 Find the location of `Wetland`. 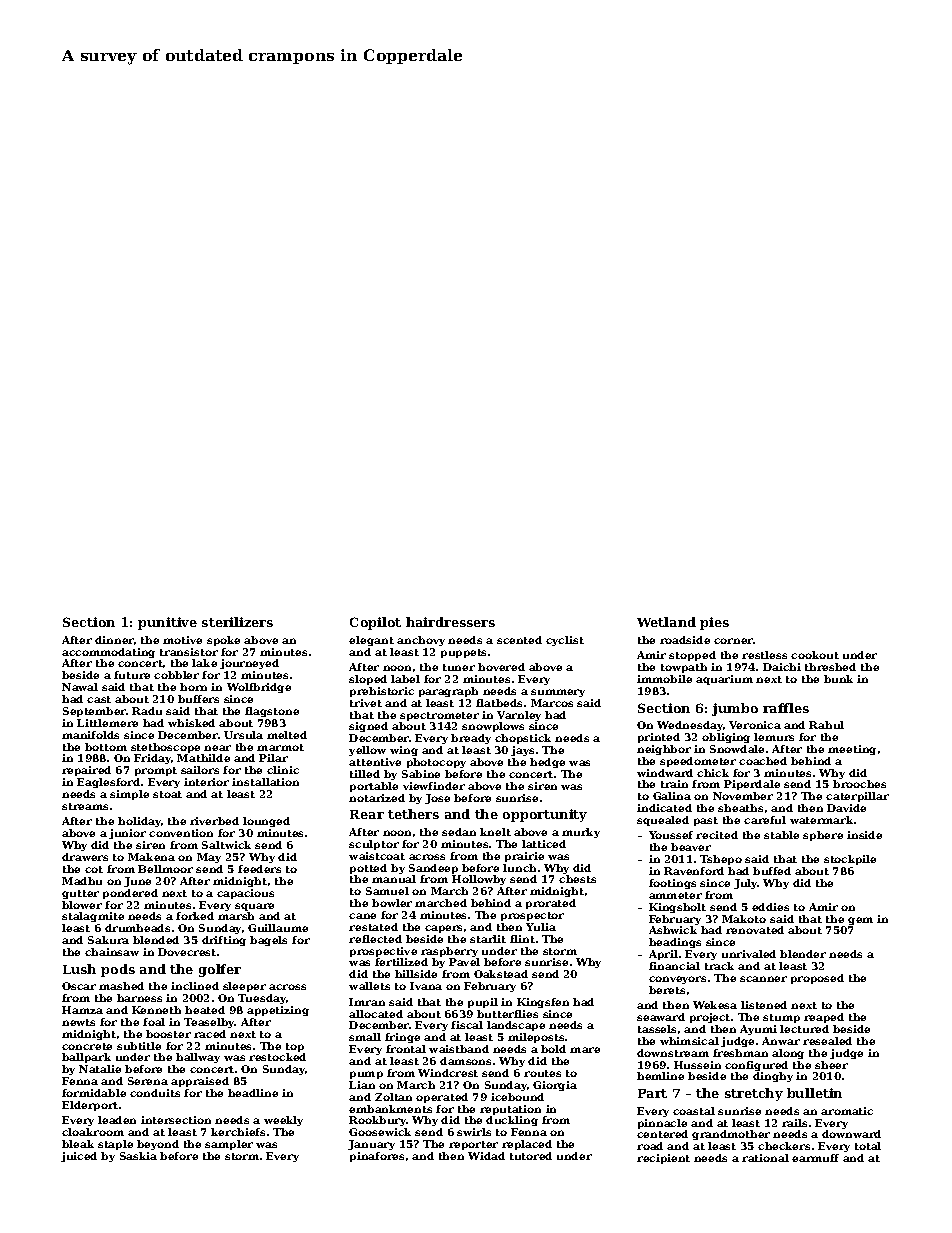

Wetland is located at coordinates (666, 622).
